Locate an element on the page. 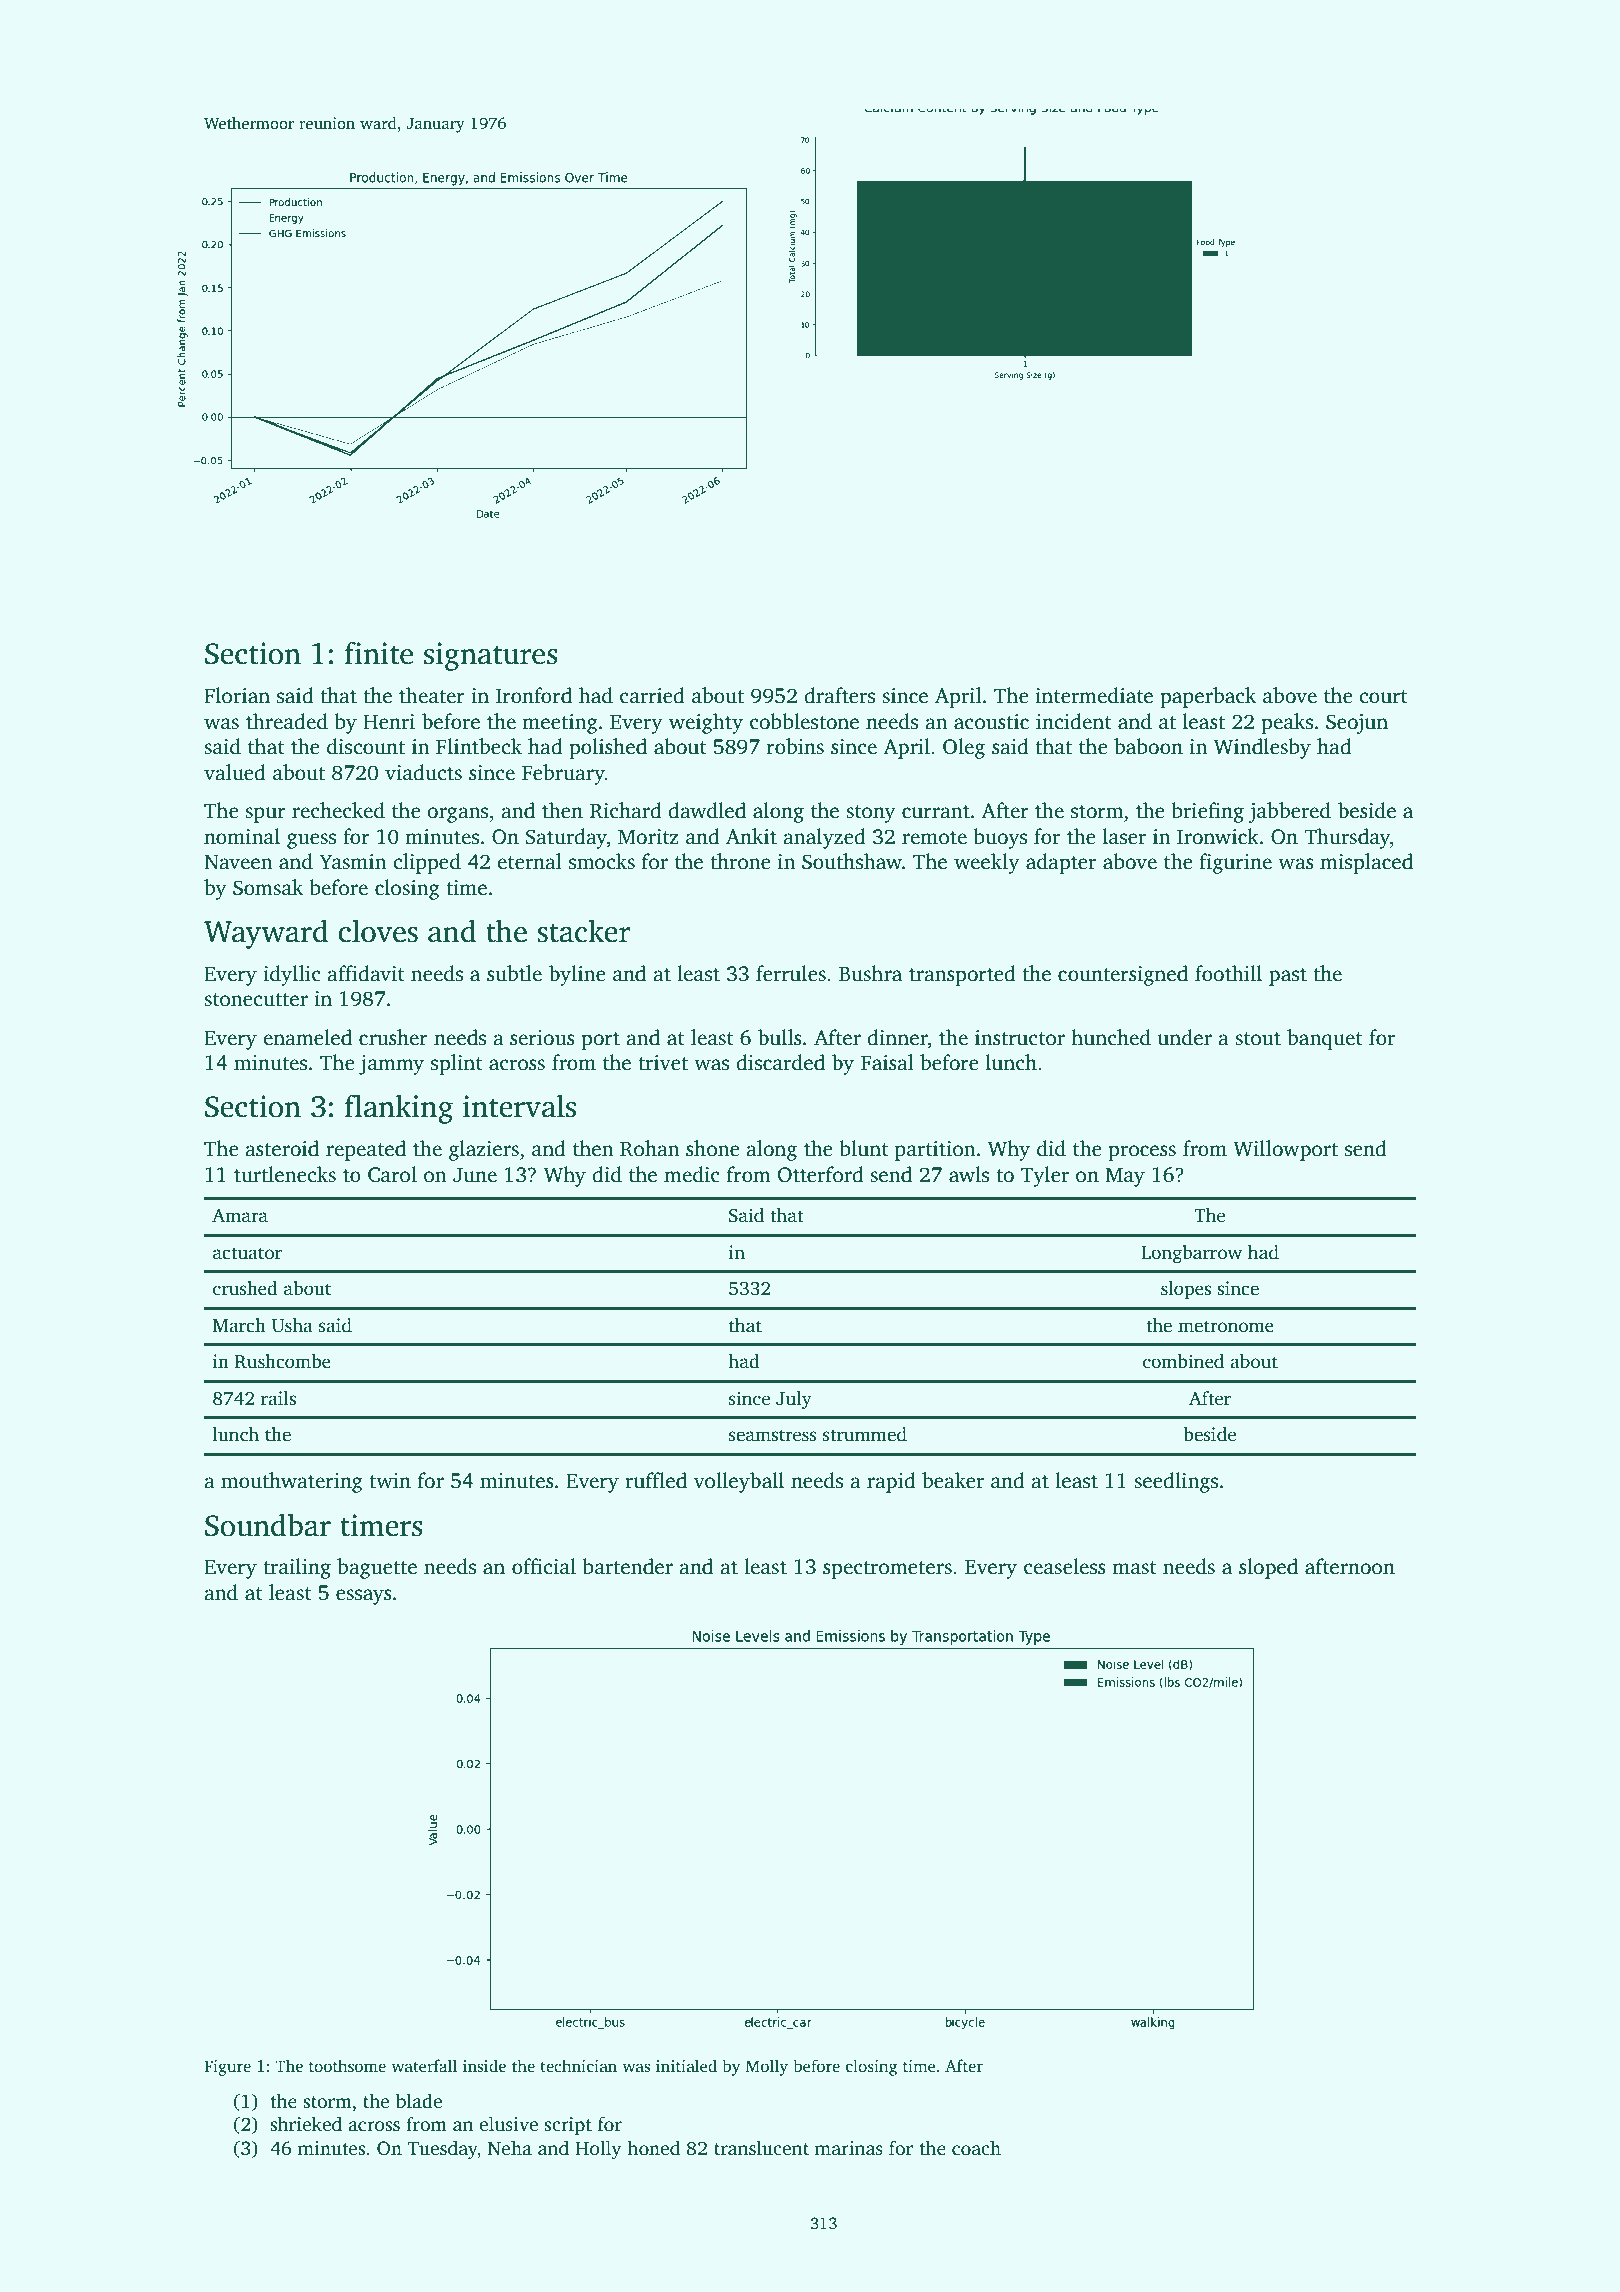  sloped is located at coordinates (1268, 1568).
